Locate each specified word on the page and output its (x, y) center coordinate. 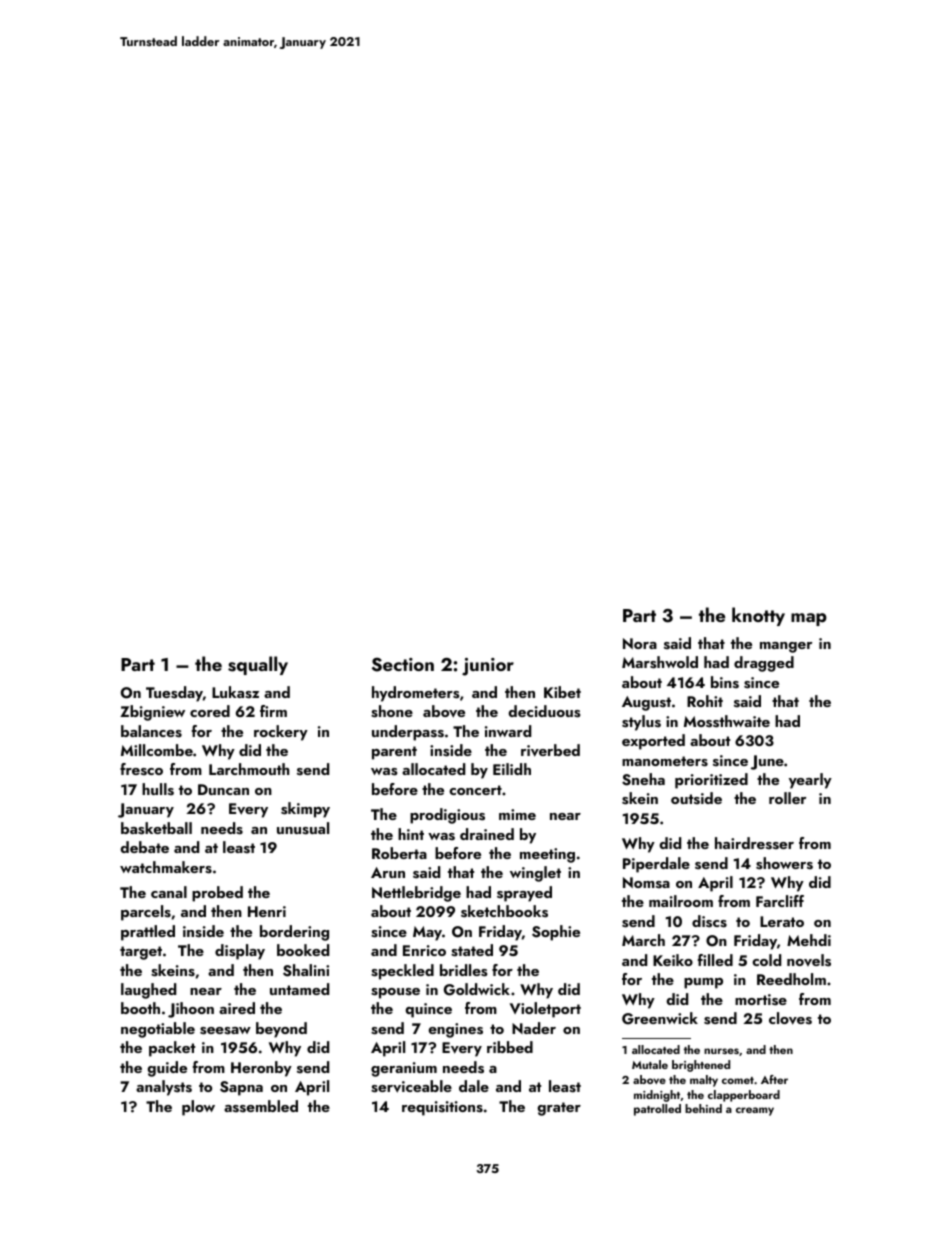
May (427, 933)
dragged (764, 664)
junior (488, 667)
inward (508, 731)
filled (715, 960)
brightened (701, 1066)
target (141, 953)
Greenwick (660, 1018)
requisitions (442, 1108)
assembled (261, 1106)
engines (455, 1030)
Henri (267, 911)
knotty (758, 616)
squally (258, 665)
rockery (281, 733)
